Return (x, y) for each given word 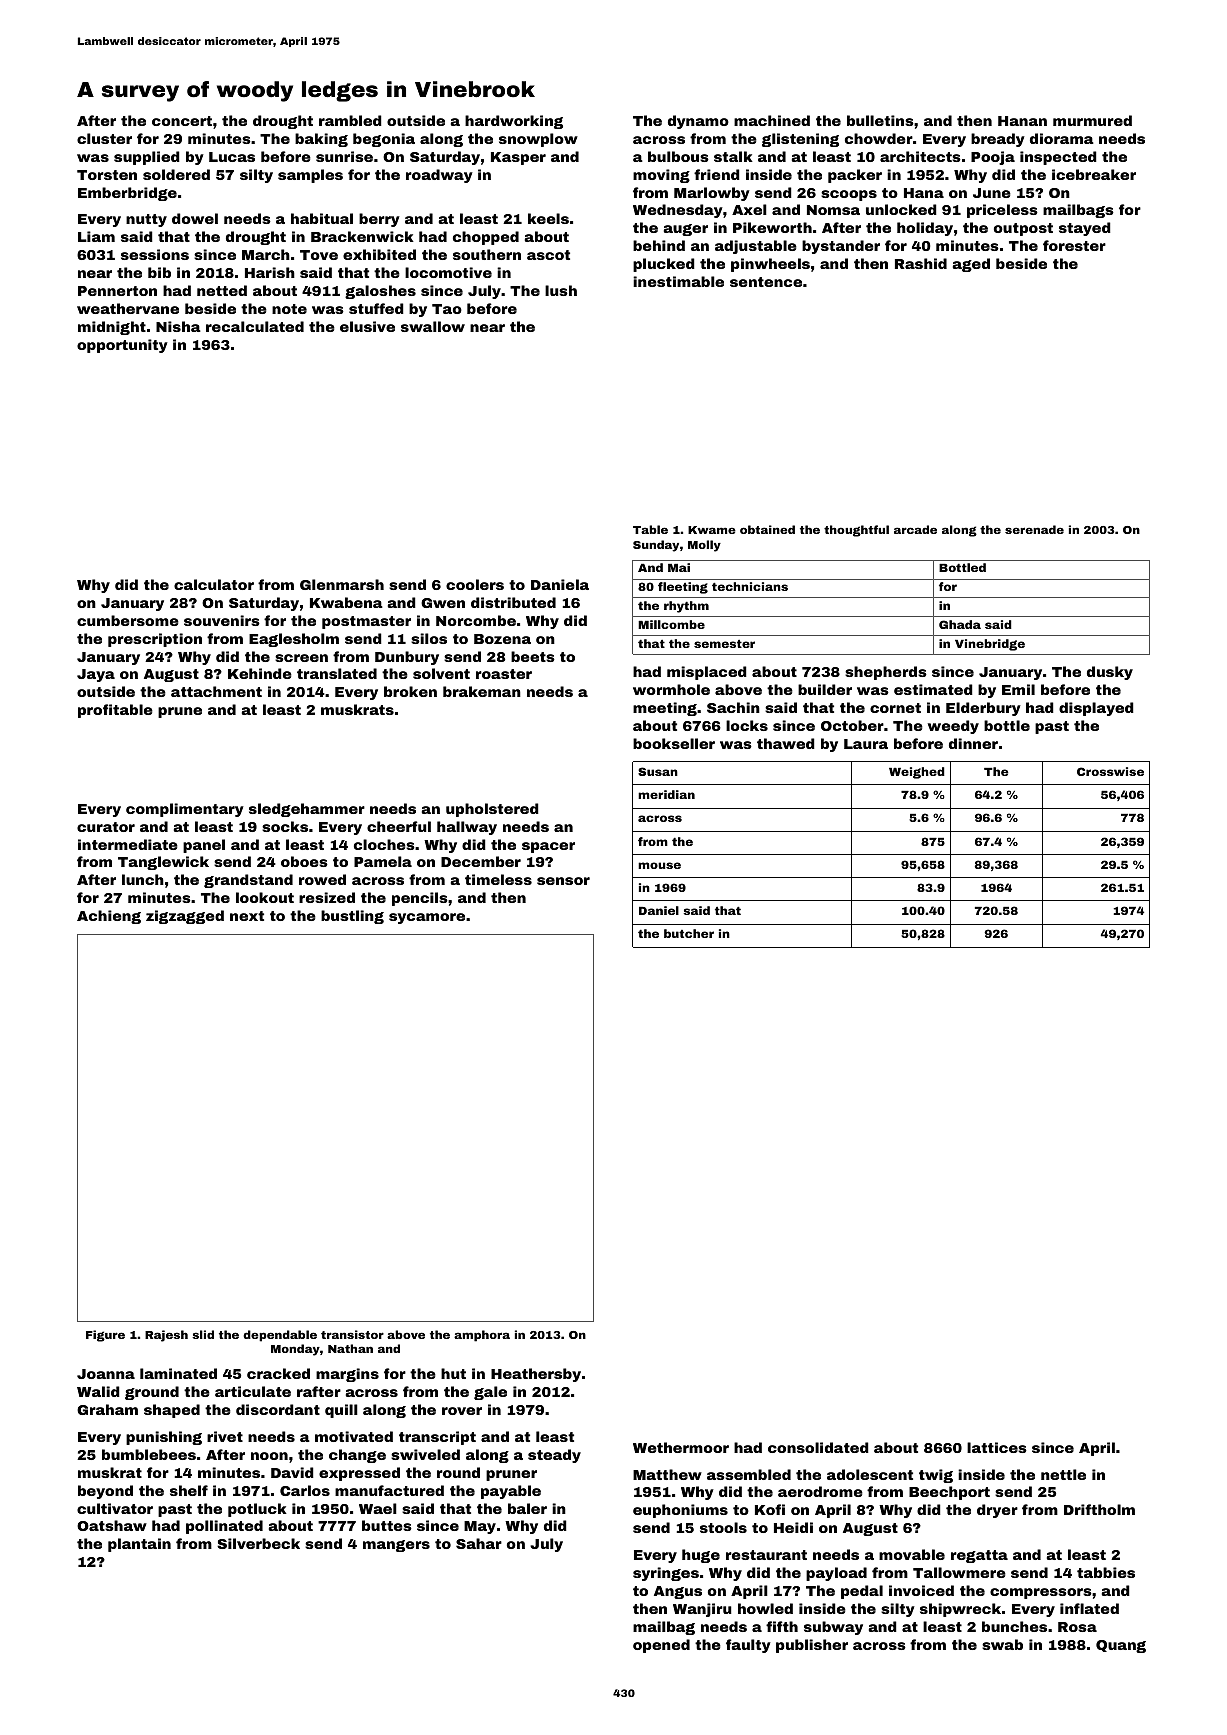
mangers (396, 1546)
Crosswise (1110, 771)
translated (337, 673)
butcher (689, 933)
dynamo (698, 122)
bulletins (880, 120)
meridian (666, 794)
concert (182, 121)
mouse (659, 865)
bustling (352, 917)
